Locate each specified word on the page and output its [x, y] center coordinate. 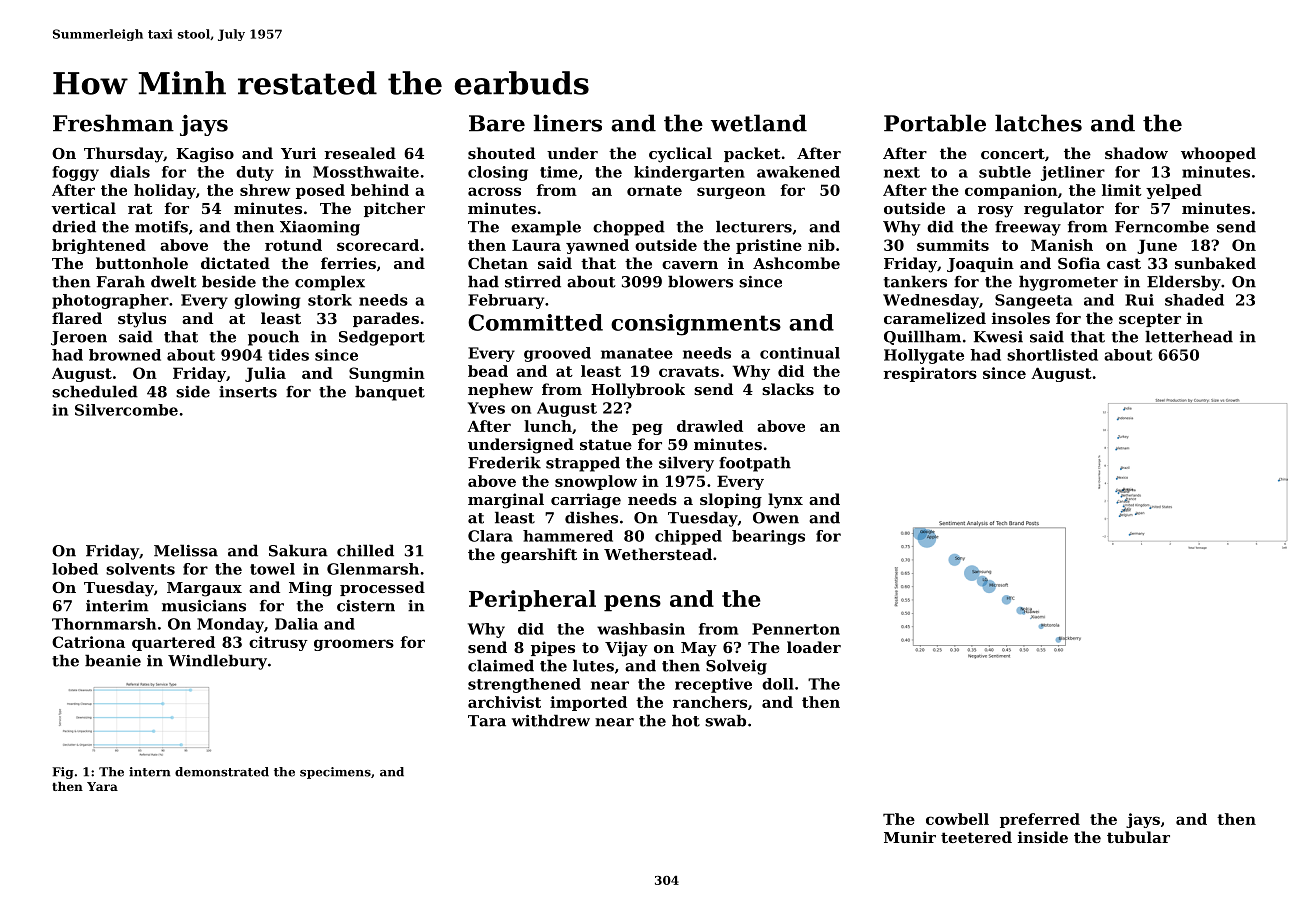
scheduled [95, 391]
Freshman [113, 123]
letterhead [1189, 336]
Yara [102, 786]
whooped [1218, 154]
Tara [487, 721]
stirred [533, 281]
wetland [759, 123]
